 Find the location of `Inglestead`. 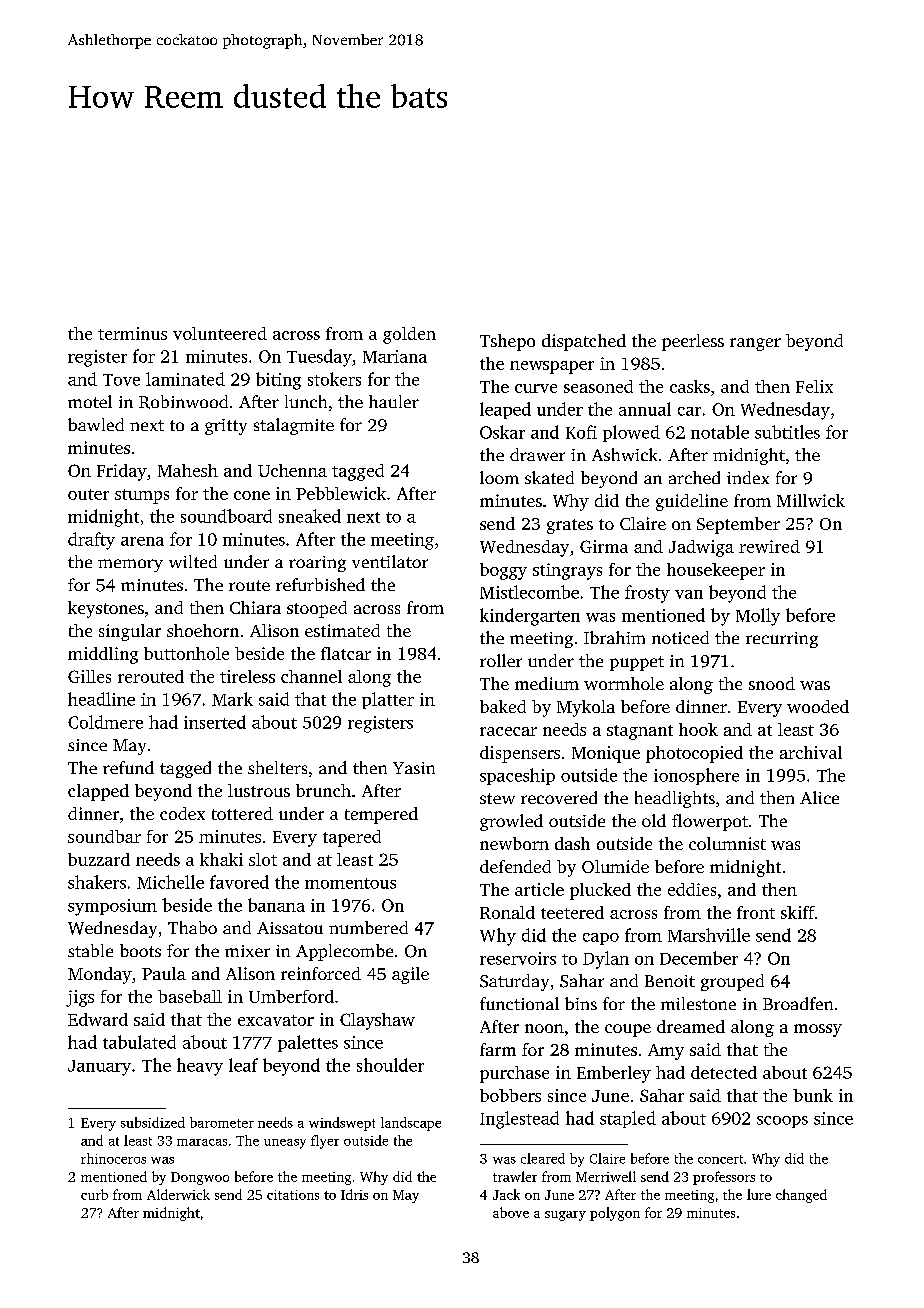

Inglestead is located at coordinates (519, 1120).
